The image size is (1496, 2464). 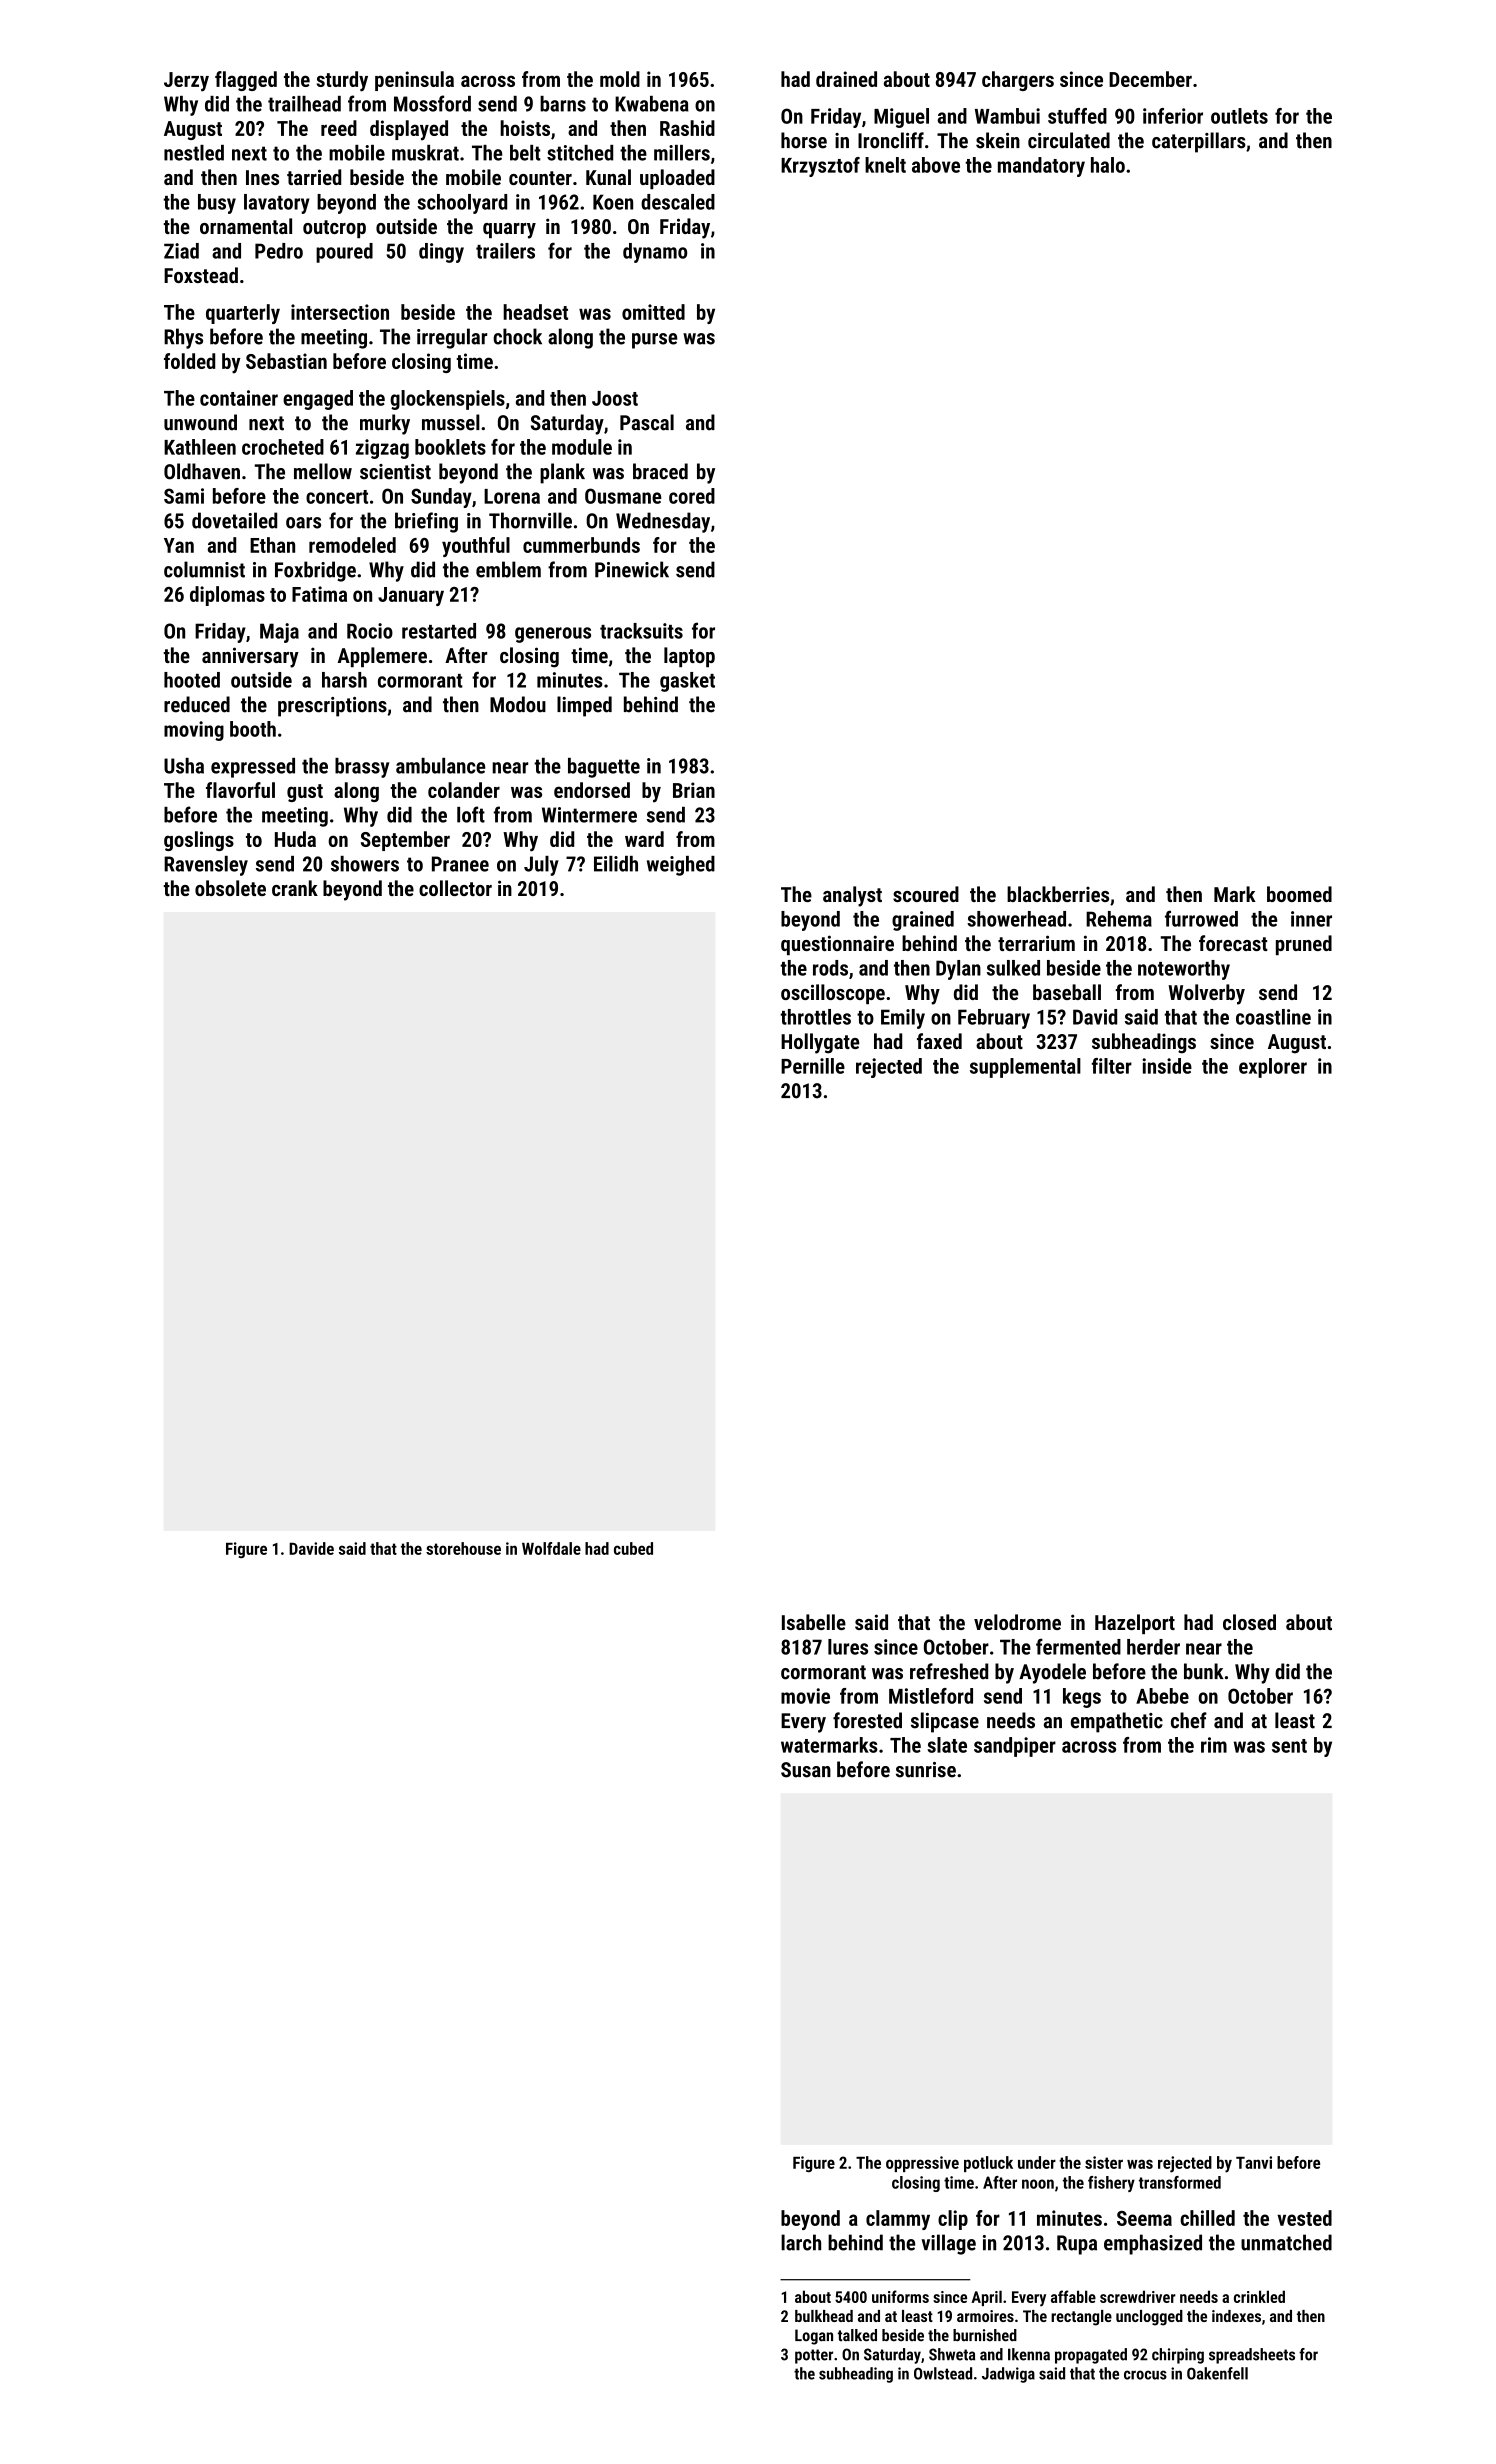 I want to click on oppressive, so click(x=922, y=2164).
